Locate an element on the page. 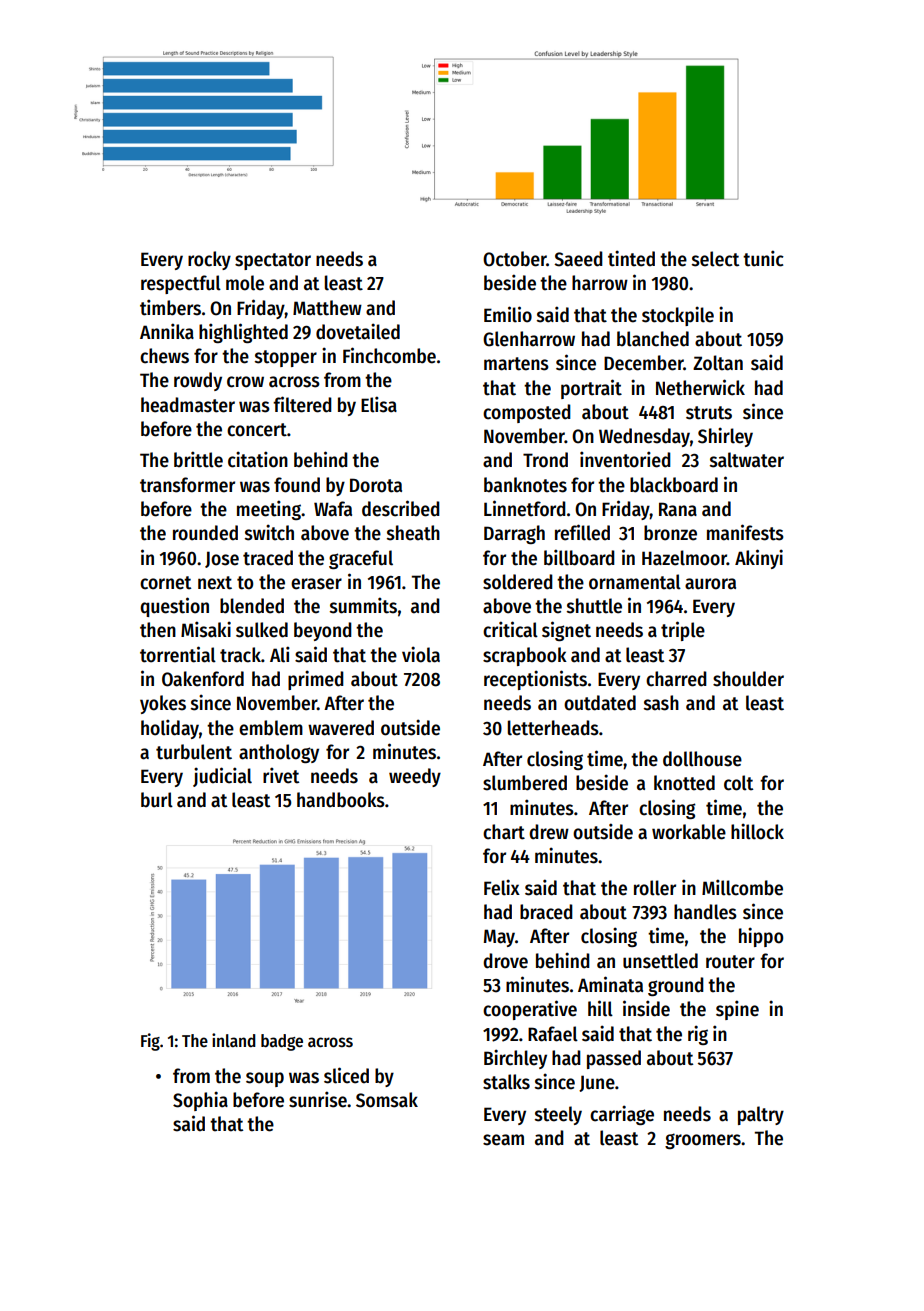 Image resolution: width=924 pixels, height=1311 pixels. stalks is located at coordinates (506, 1082).
